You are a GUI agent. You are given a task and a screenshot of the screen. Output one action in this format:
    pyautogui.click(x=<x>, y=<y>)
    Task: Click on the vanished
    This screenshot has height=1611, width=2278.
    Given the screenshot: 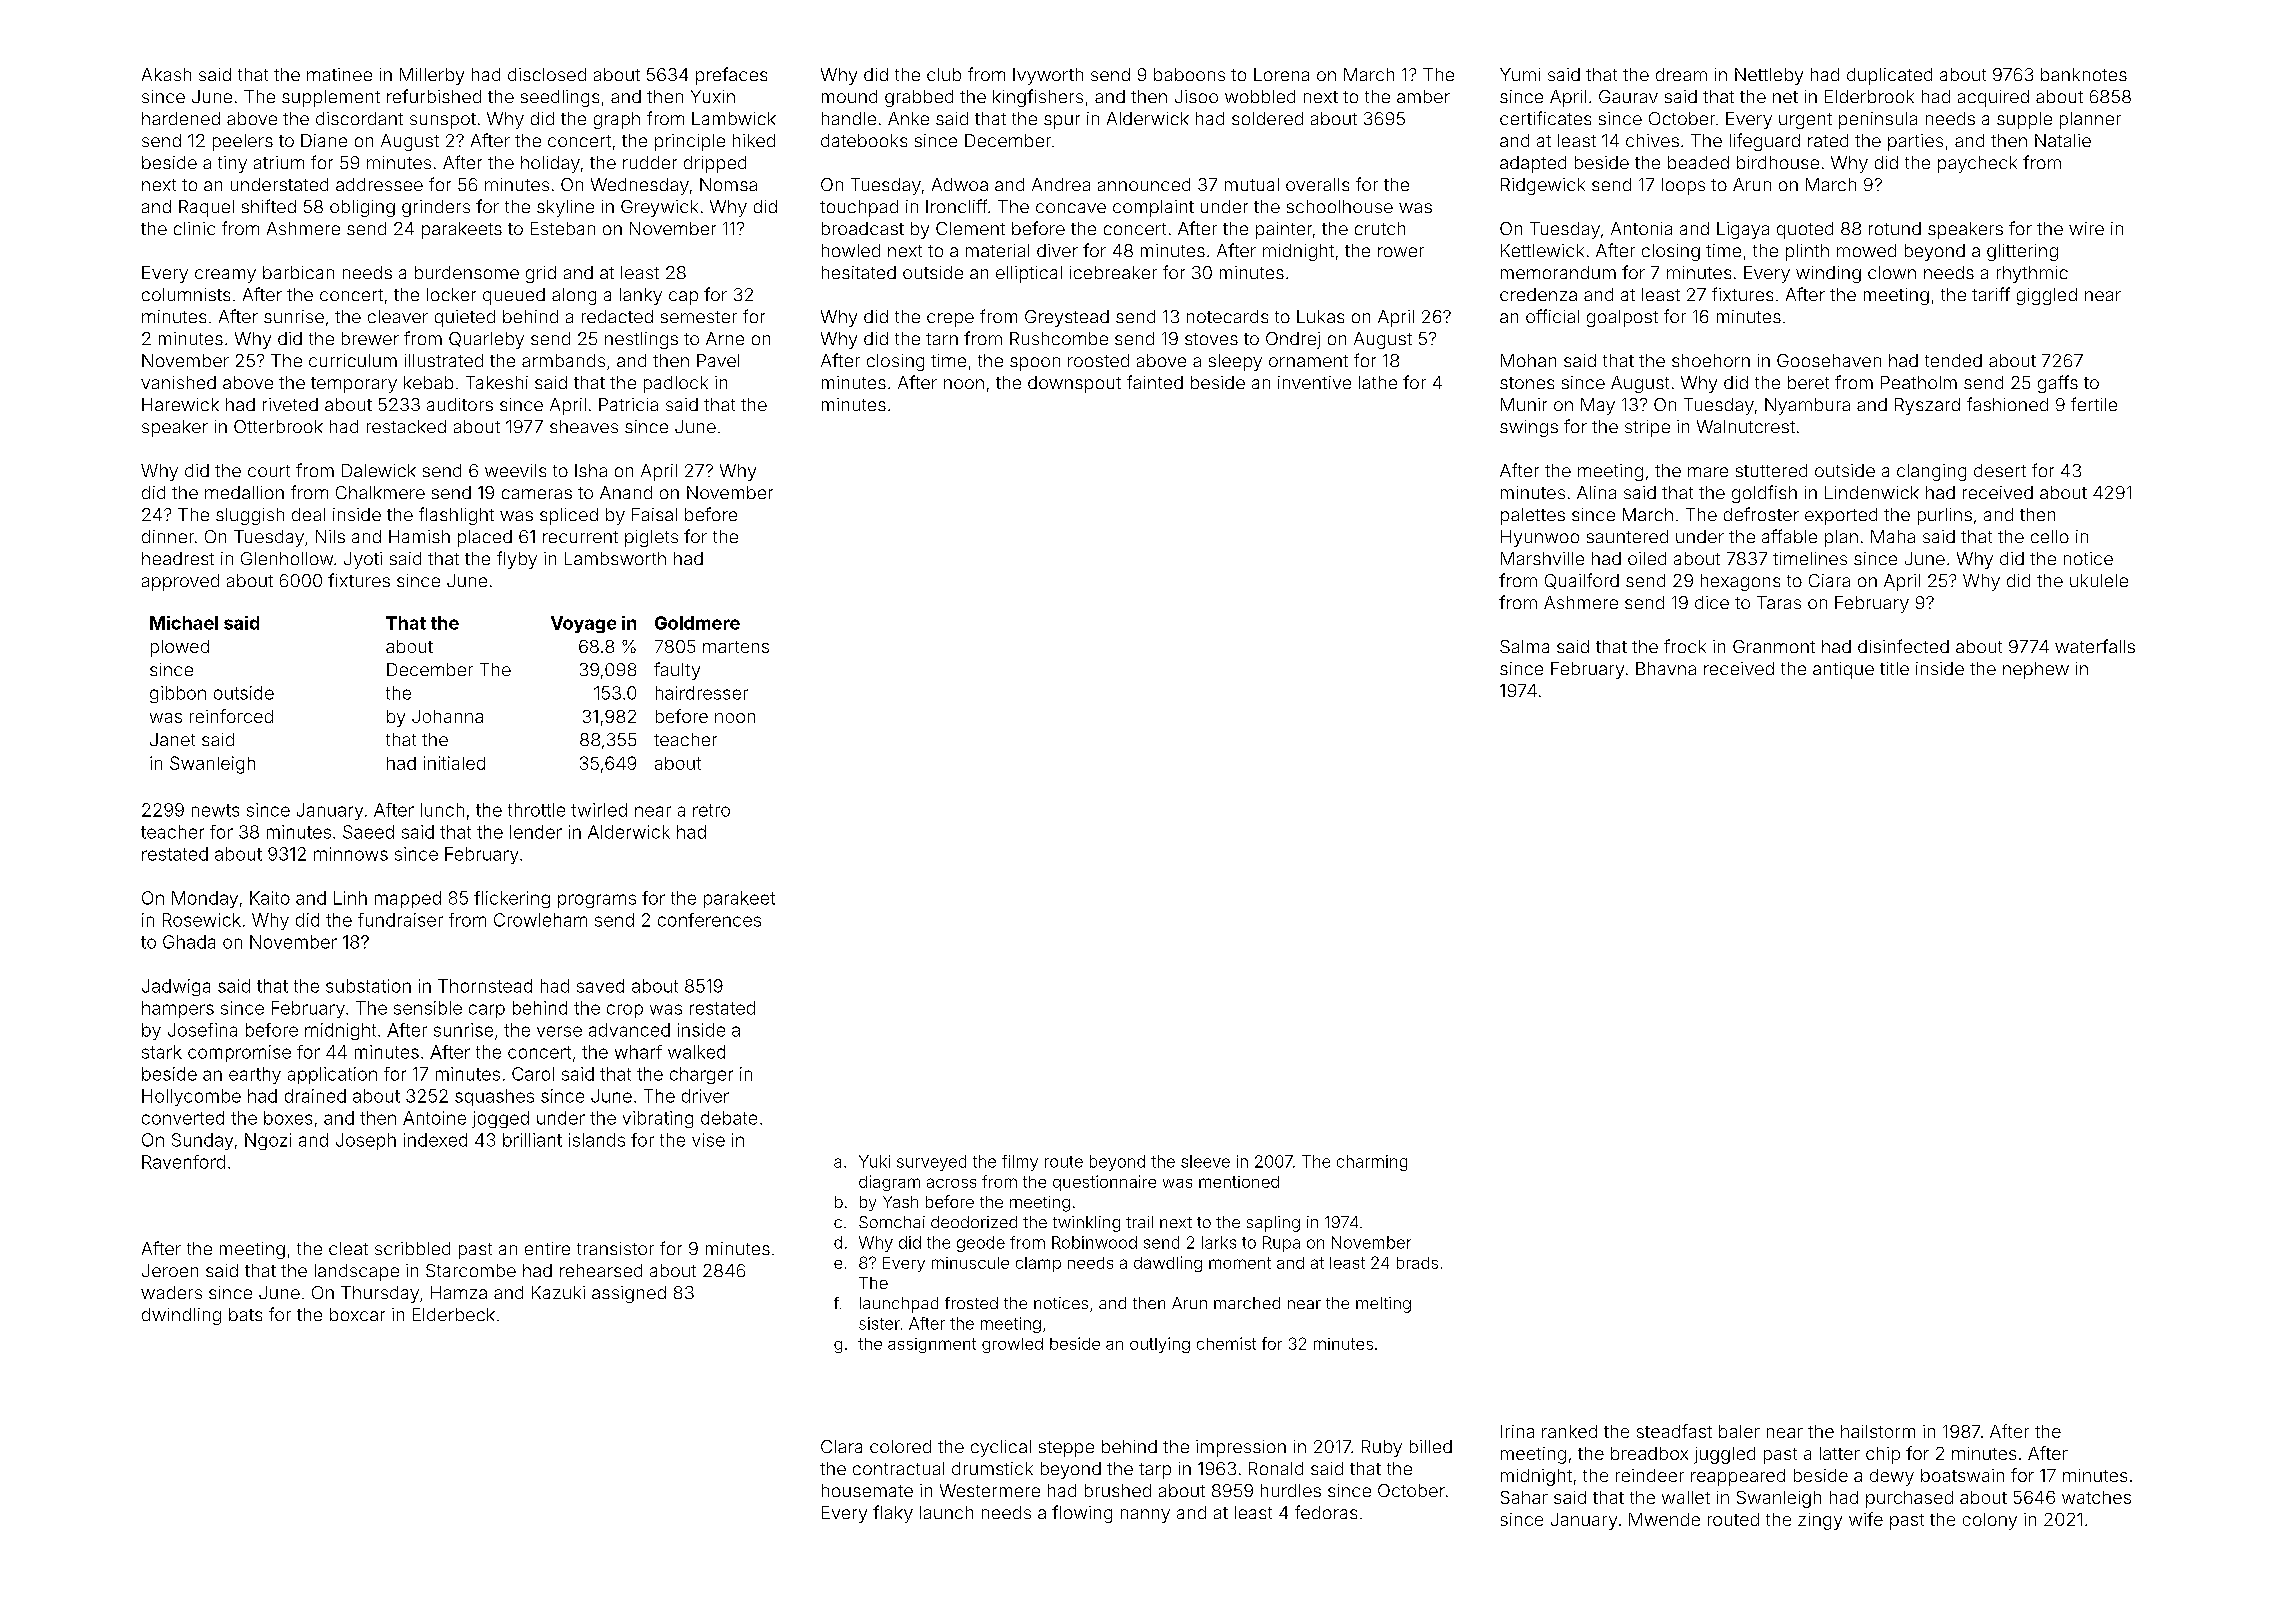 What is the action you would take?
    pyautogui.click(x=178, y=382)
